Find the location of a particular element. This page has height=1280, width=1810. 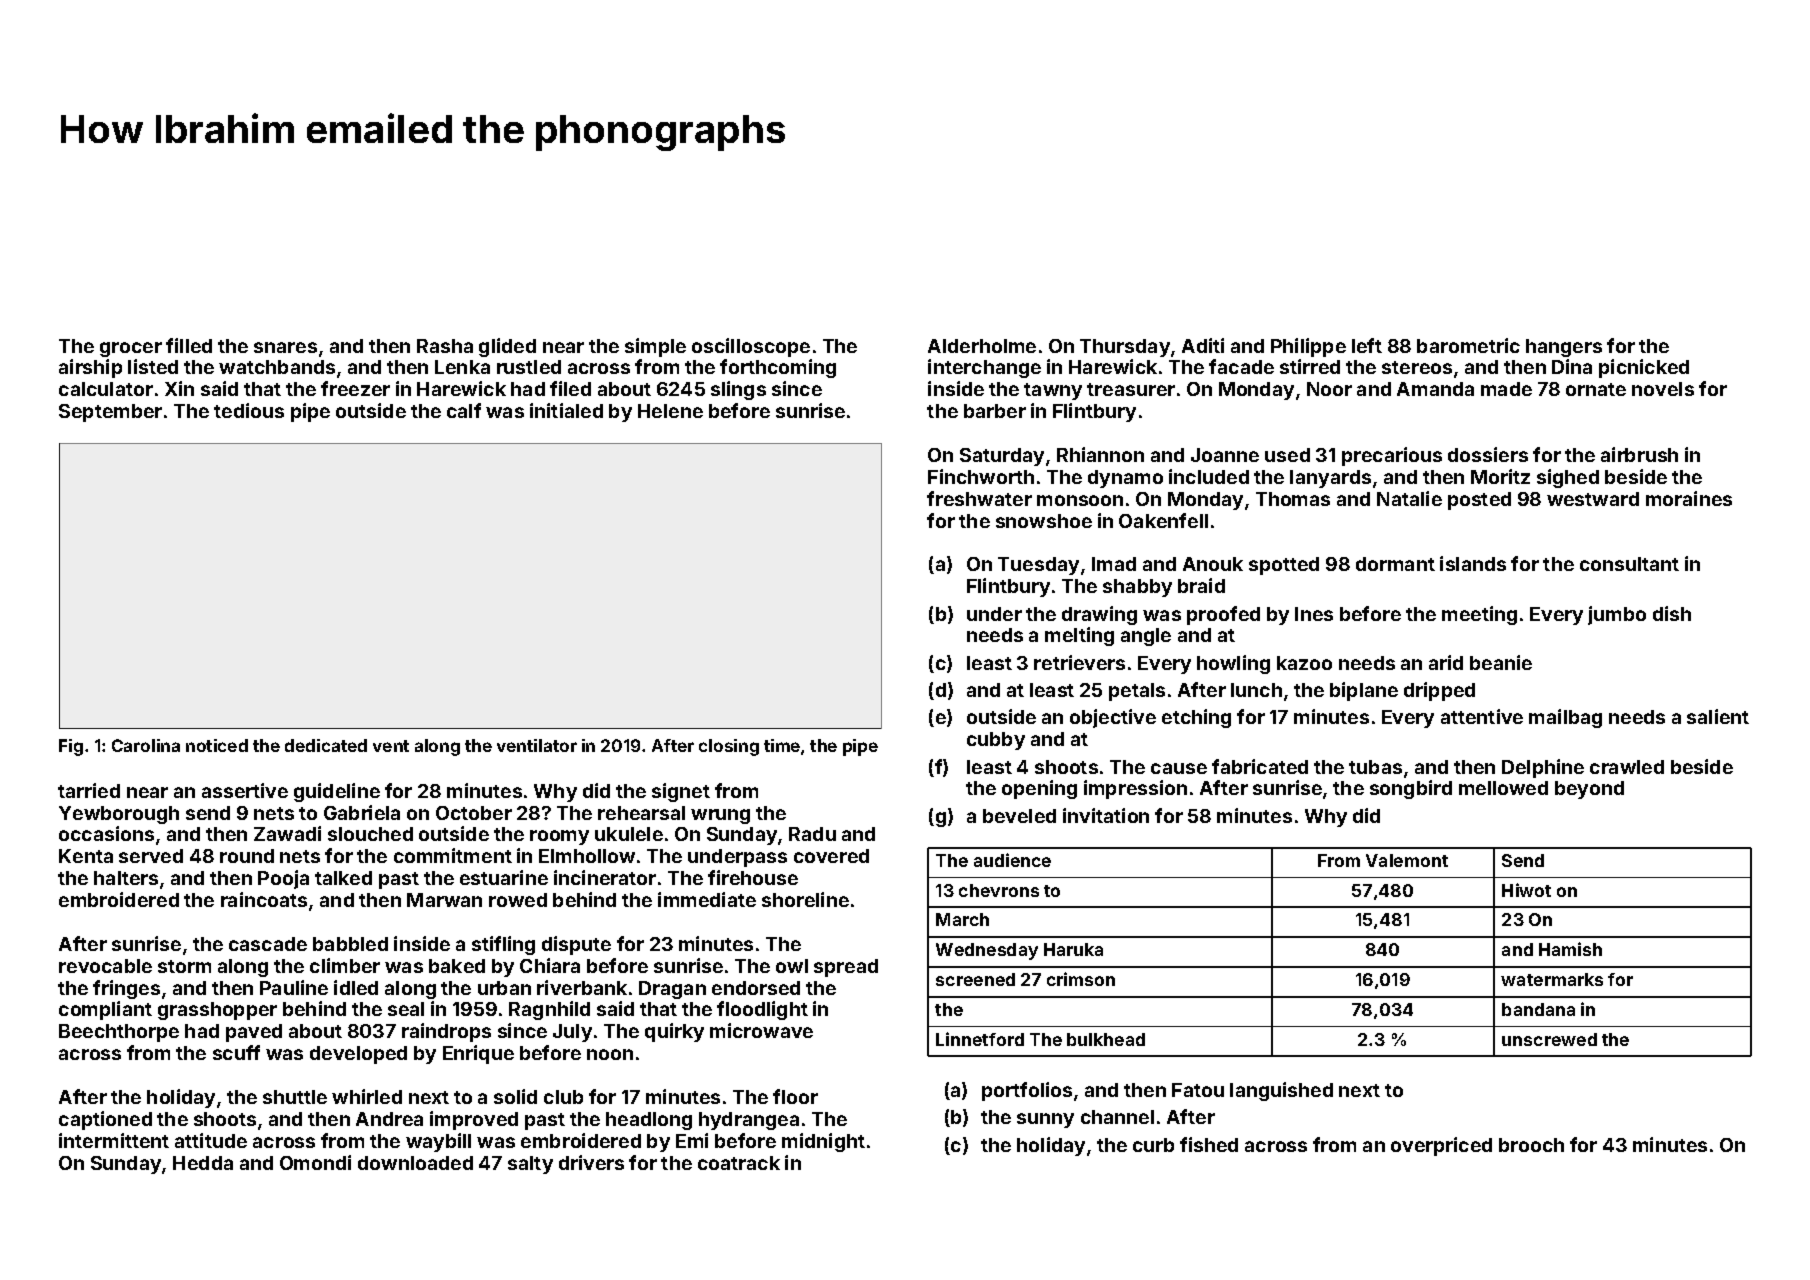

Rasha is located at coordinates (445, 346).
